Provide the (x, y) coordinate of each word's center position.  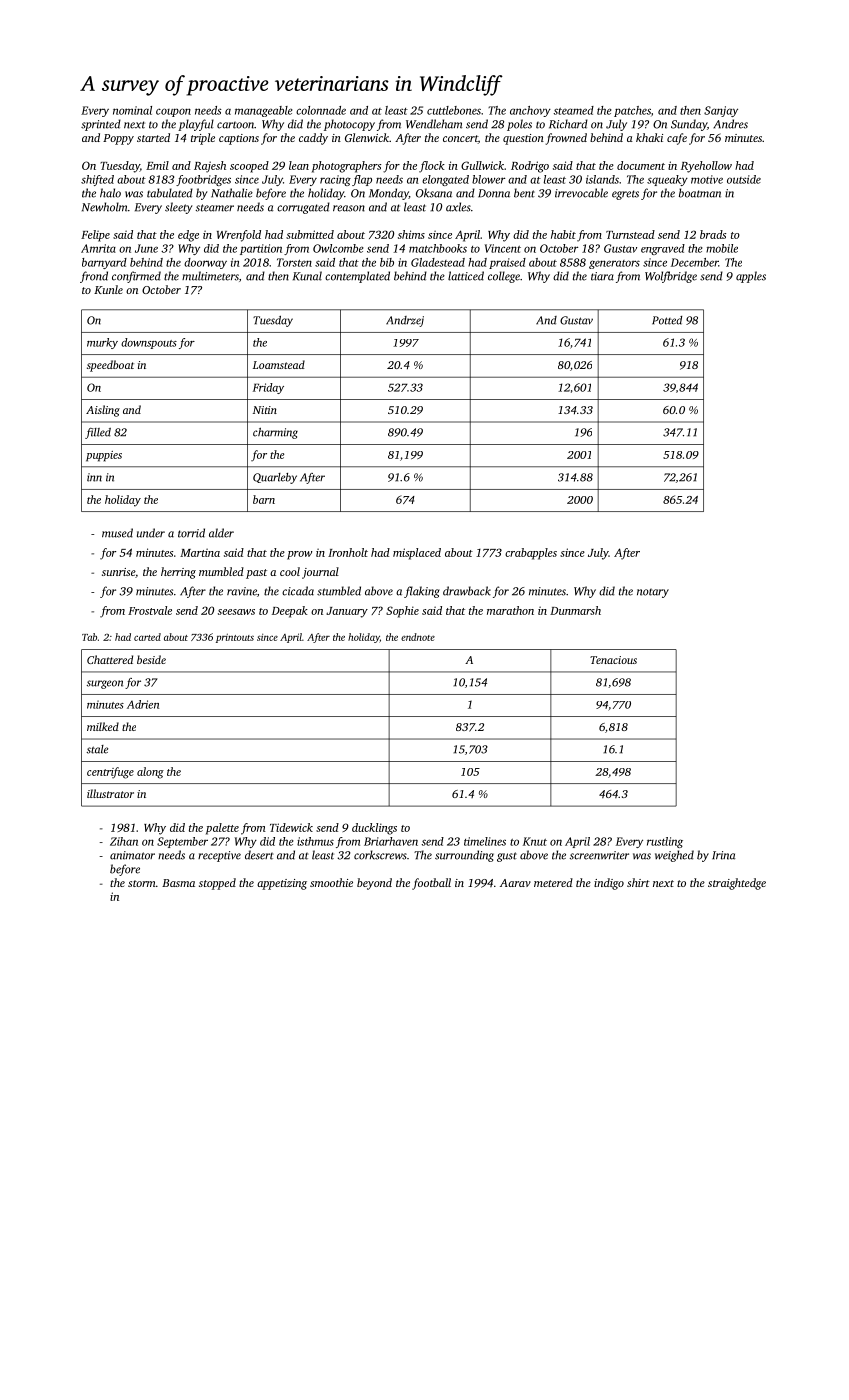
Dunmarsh (575, 610)
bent (524, 193)
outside (744, 179)
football (431, 884)
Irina (723, 855)
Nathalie (232, 193)
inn (94, 477)
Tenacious (613, 660)
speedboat (110, 366)
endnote (418, 637)
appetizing (282, 884)
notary (653, 593)
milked (103, 726)
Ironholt (348, 552)
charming (275, 433)
